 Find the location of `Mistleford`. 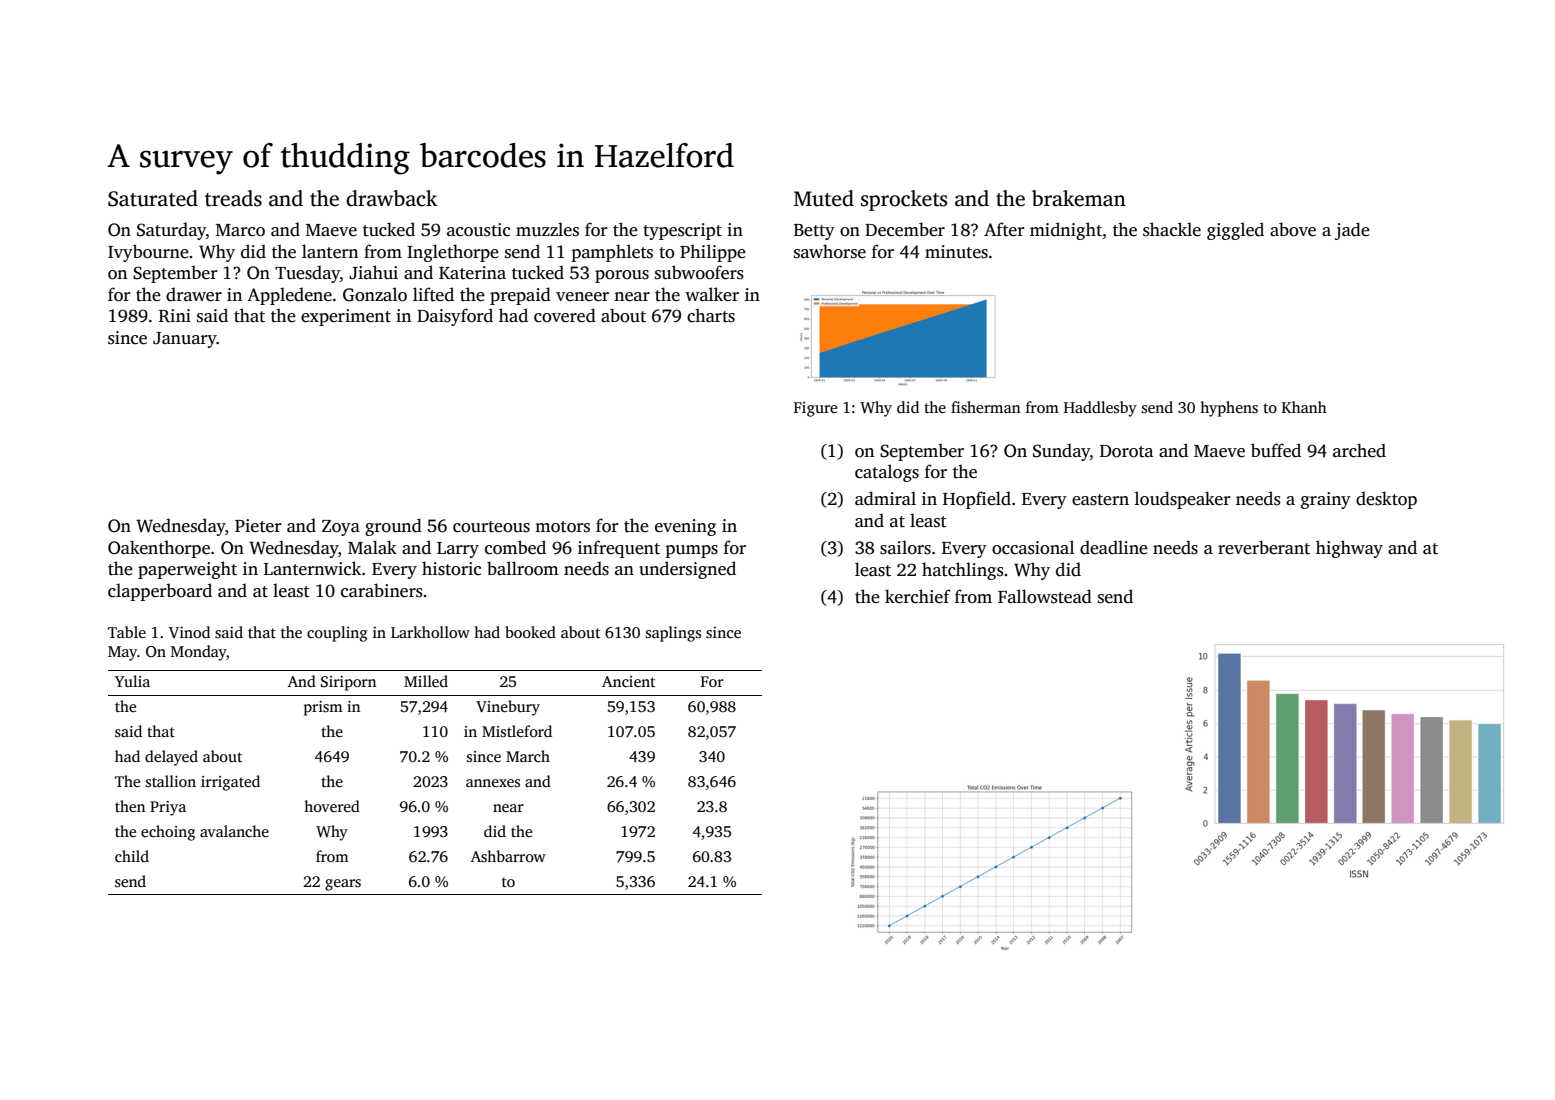

Mistleford is located at coordinates (517, 731).
